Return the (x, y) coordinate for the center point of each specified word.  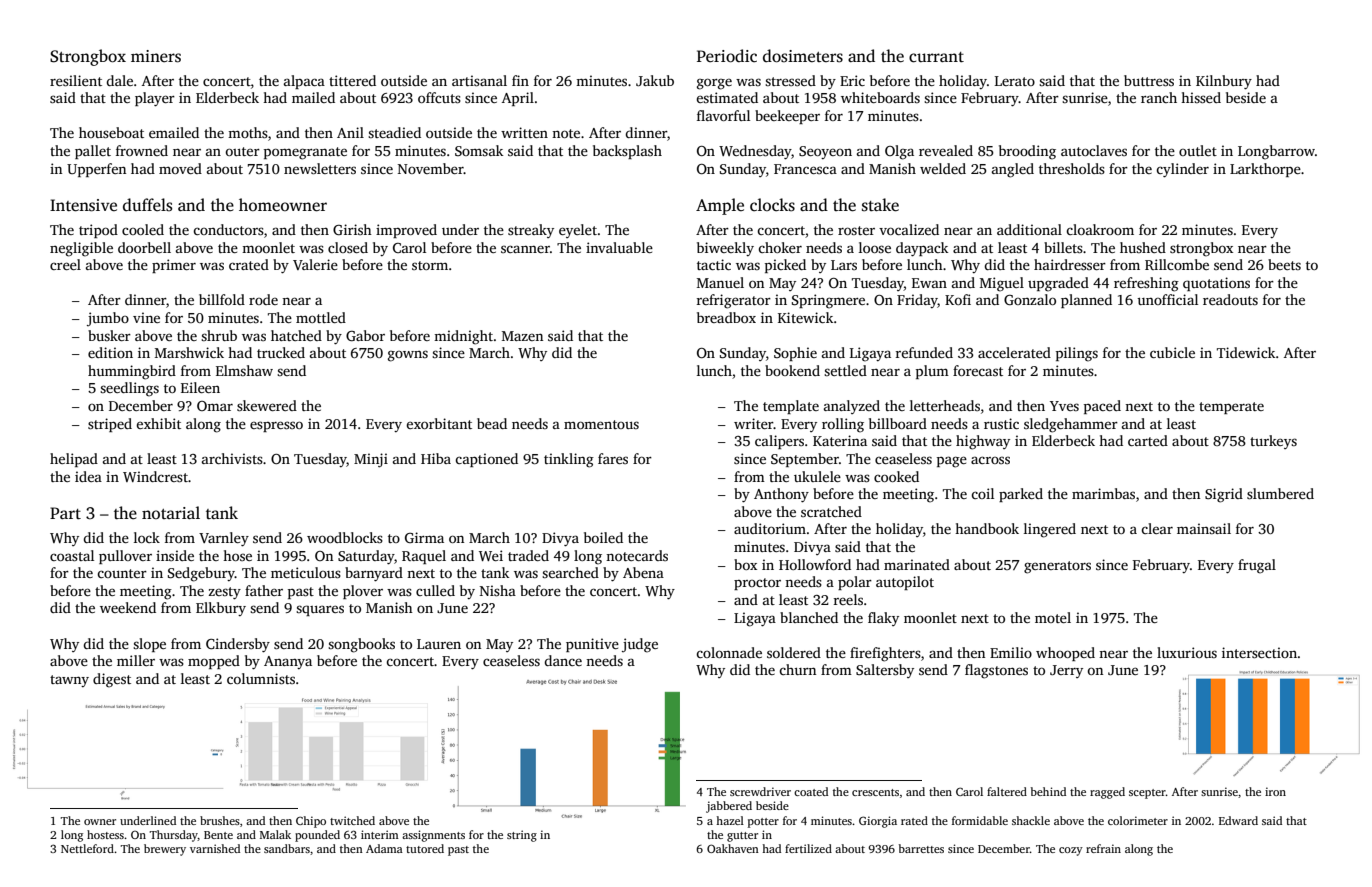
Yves (1064, 406)
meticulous (306, 572)
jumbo (108, 319)
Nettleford (87, 848)
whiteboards (880, 97)
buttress (1149, 80)
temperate (1231, 408)
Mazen (522, 336)
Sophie (795, 354)
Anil (350, 132)
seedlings (129, 389)
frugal (1257, 566)
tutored (425, 848)
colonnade (729, 652)
